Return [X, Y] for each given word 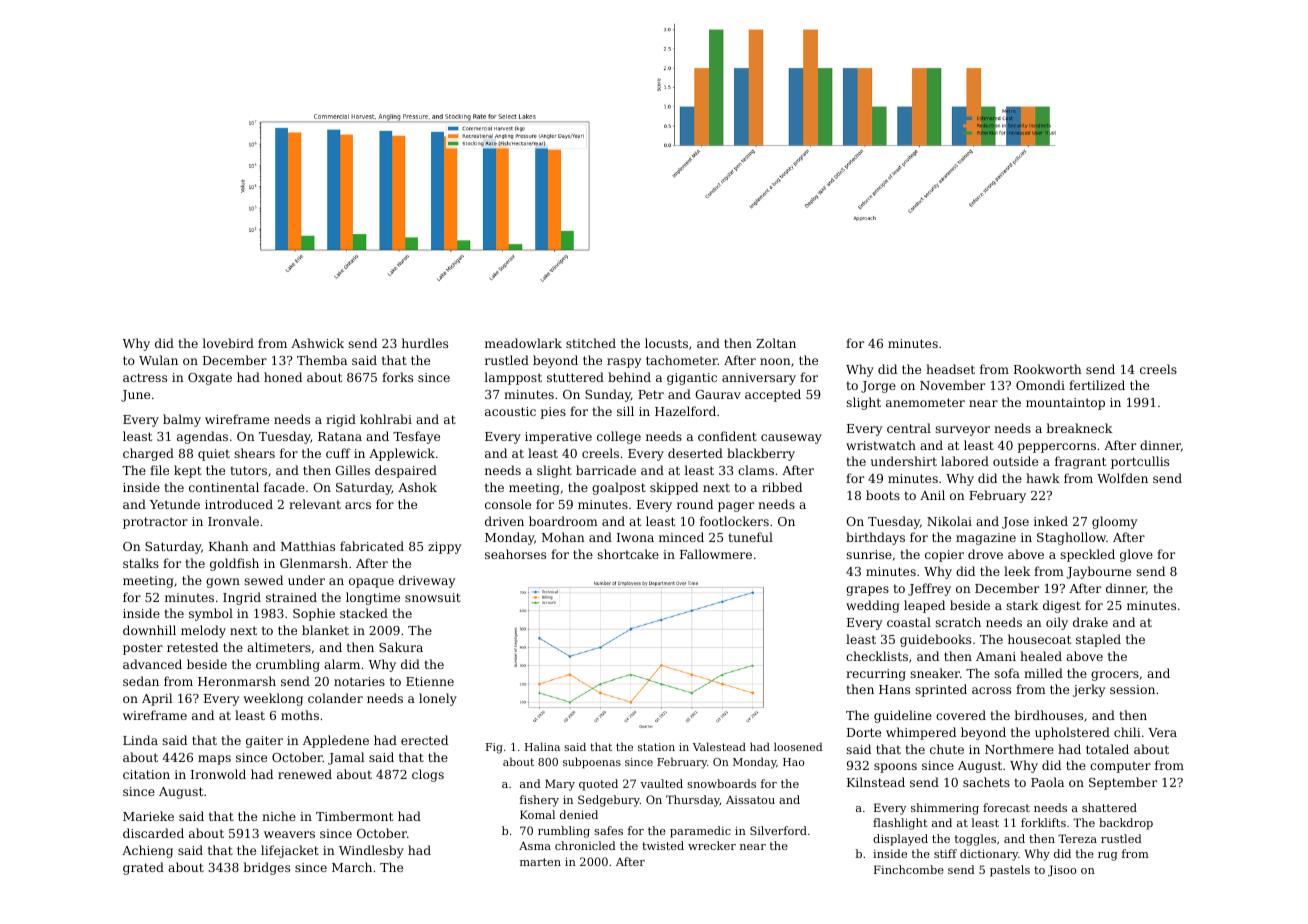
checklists [877, 656]
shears [254, 453]
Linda [140, 740]
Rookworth [1048, 369]
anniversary [759, 379]
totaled [1107, 749]
